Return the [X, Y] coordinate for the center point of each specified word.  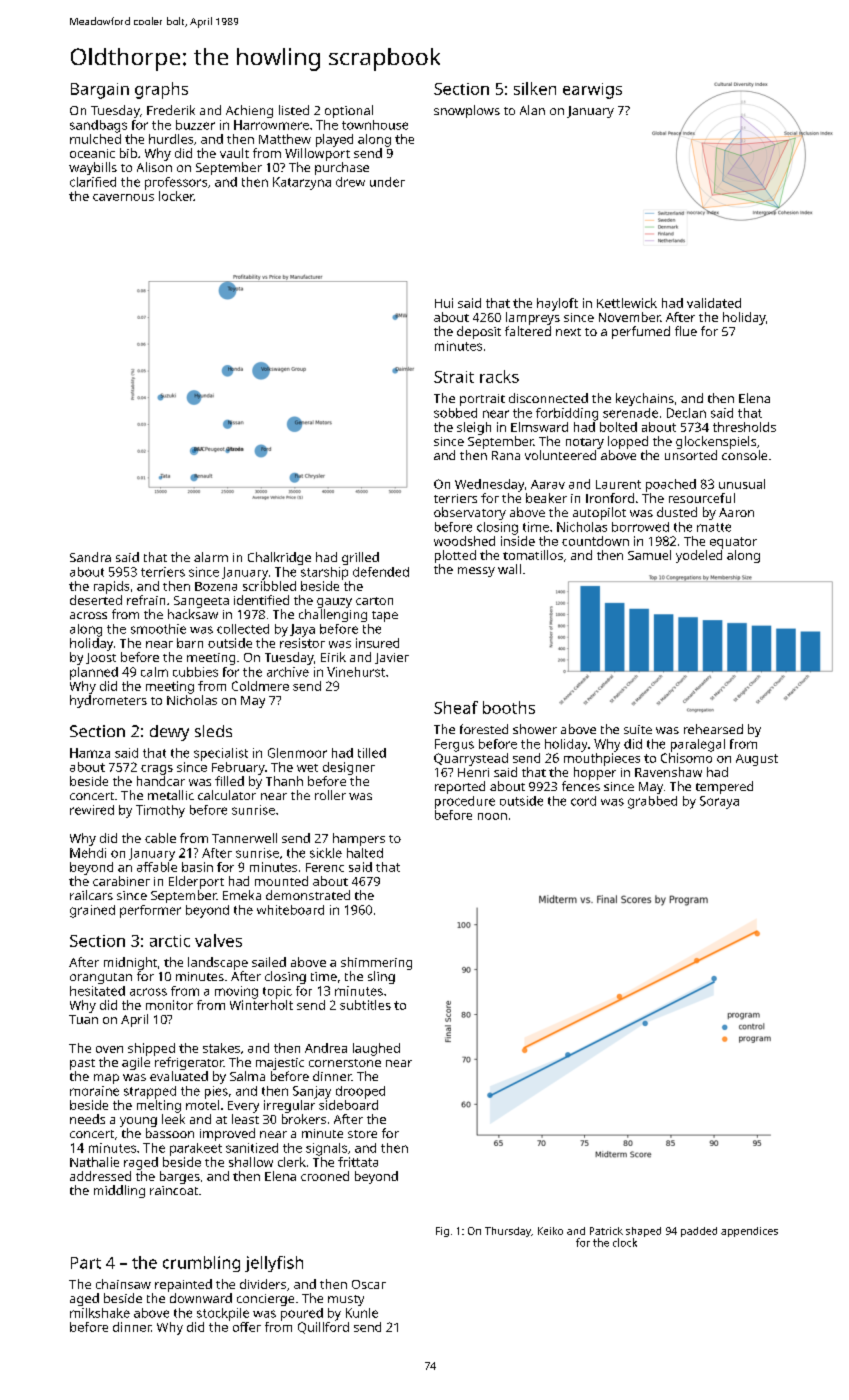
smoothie [158, 629]
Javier [392, 658]
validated [714, 303]
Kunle [362, 1313]
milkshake [100, 1313]
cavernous [123, 197]
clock [625, 1242]
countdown [595, 541]
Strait [454, 377]
